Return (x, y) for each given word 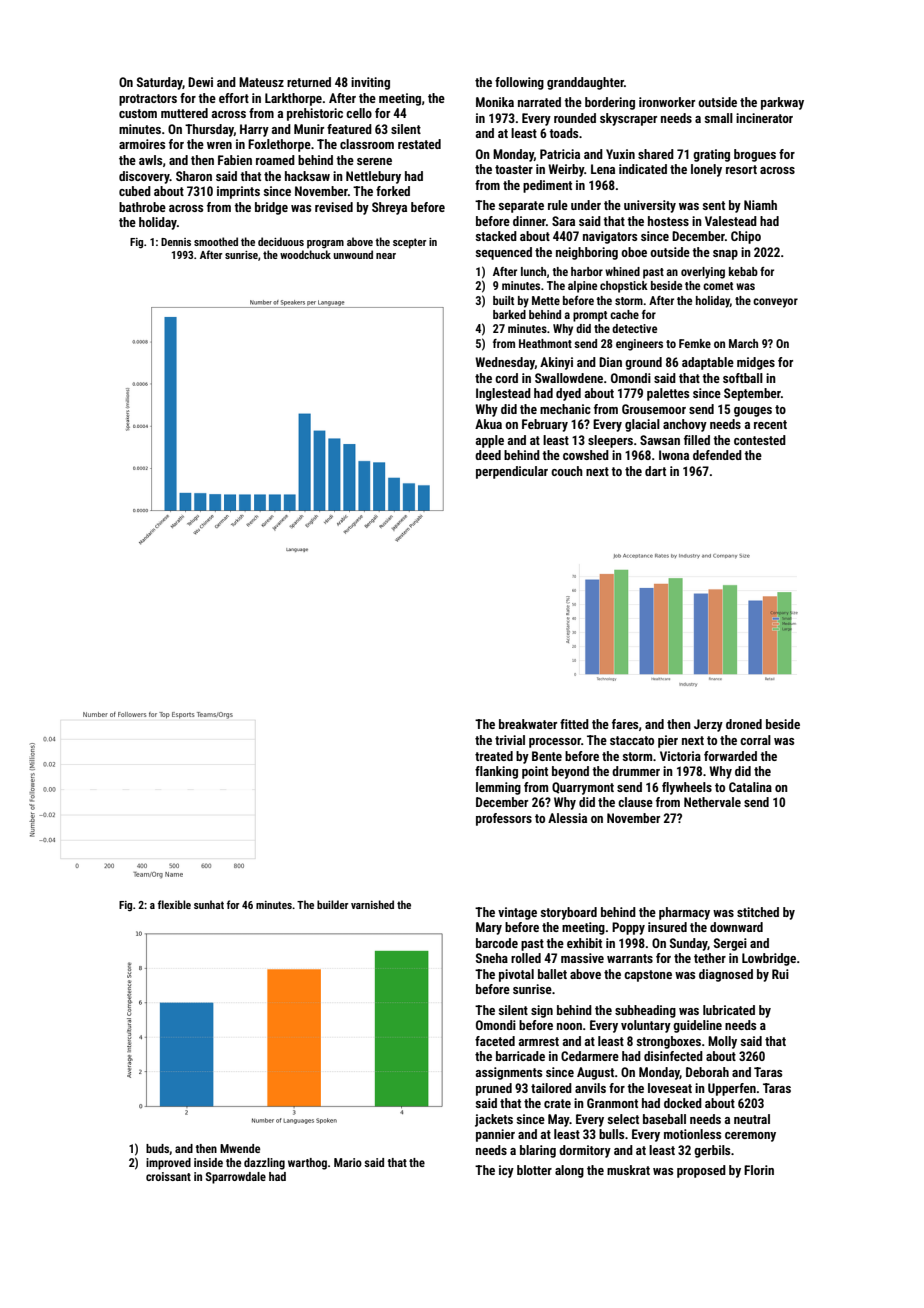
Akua (488, 424)
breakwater (528, 724)
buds (157, 1148)
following (519, 83)
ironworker (667, 102)
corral (755, 740)
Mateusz (261, 82)
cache (624, 314)
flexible (174, 904)
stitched (758, 912)
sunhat (209, 904)
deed (488, 455)
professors (504, 819)
